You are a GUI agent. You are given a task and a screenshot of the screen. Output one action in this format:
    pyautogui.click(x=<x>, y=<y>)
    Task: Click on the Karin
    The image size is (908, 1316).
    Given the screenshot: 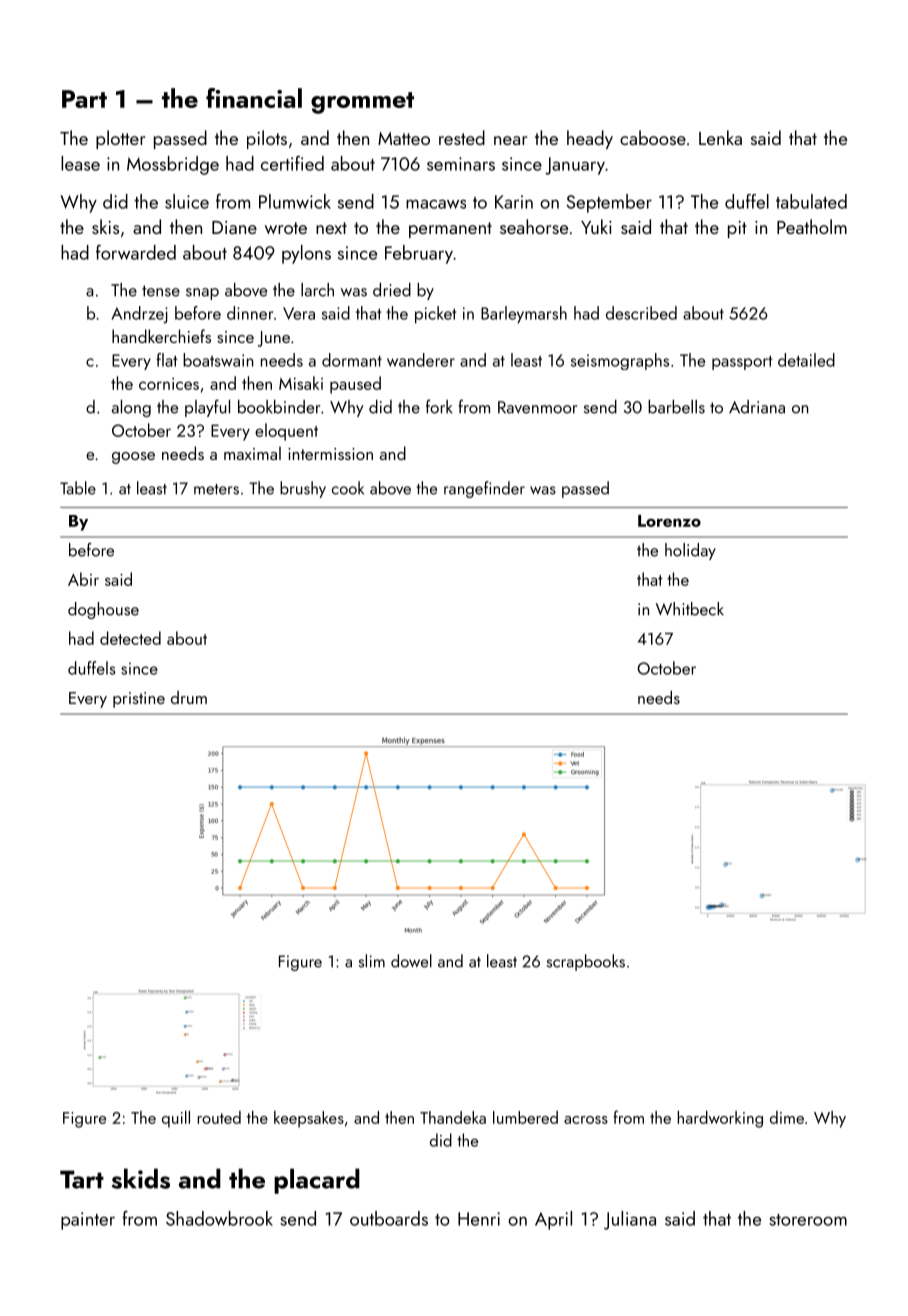 What is the action you would take?
    pyautogui.click(x=514, y=202)
